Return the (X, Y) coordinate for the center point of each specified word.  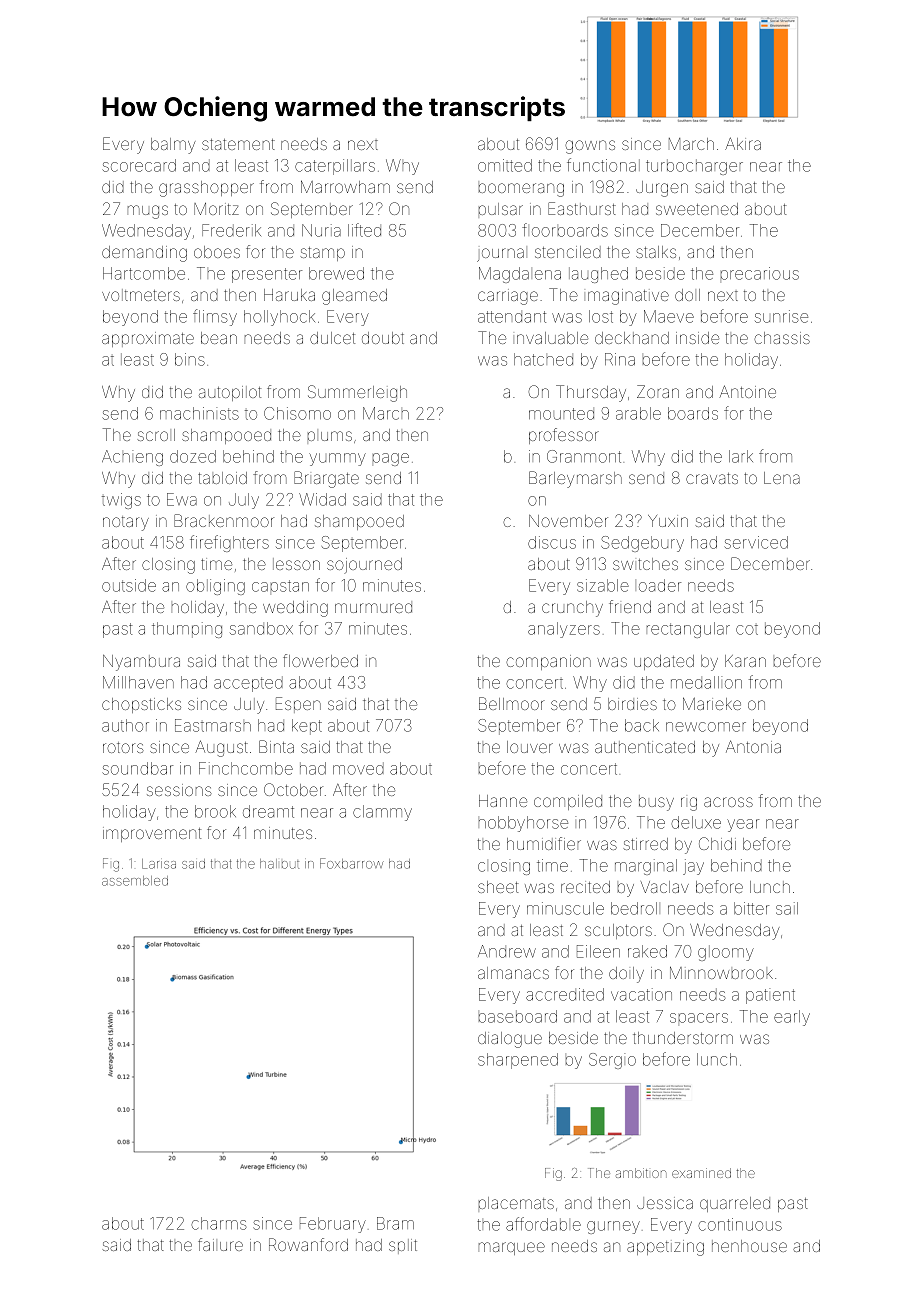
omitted (505, 165)
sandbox (261, 628)
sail (787, 908)
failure (220, 1244)
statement (238, 144)
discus (552, 542)
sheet (498, 887)
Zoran (658, 391)
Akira (743, 143)
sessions (179, 790)
